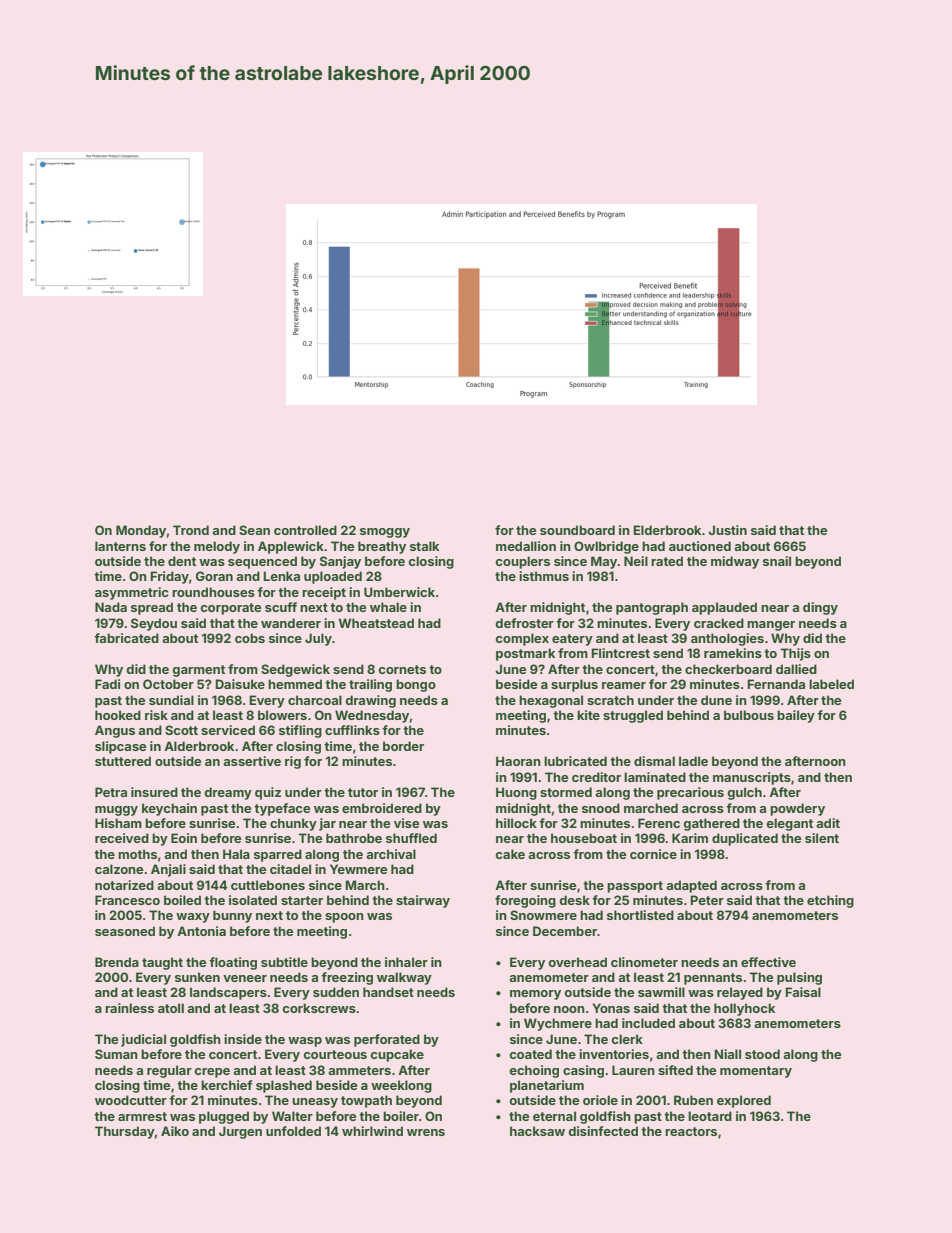  I want to click on Huong, so click(516, 793).
